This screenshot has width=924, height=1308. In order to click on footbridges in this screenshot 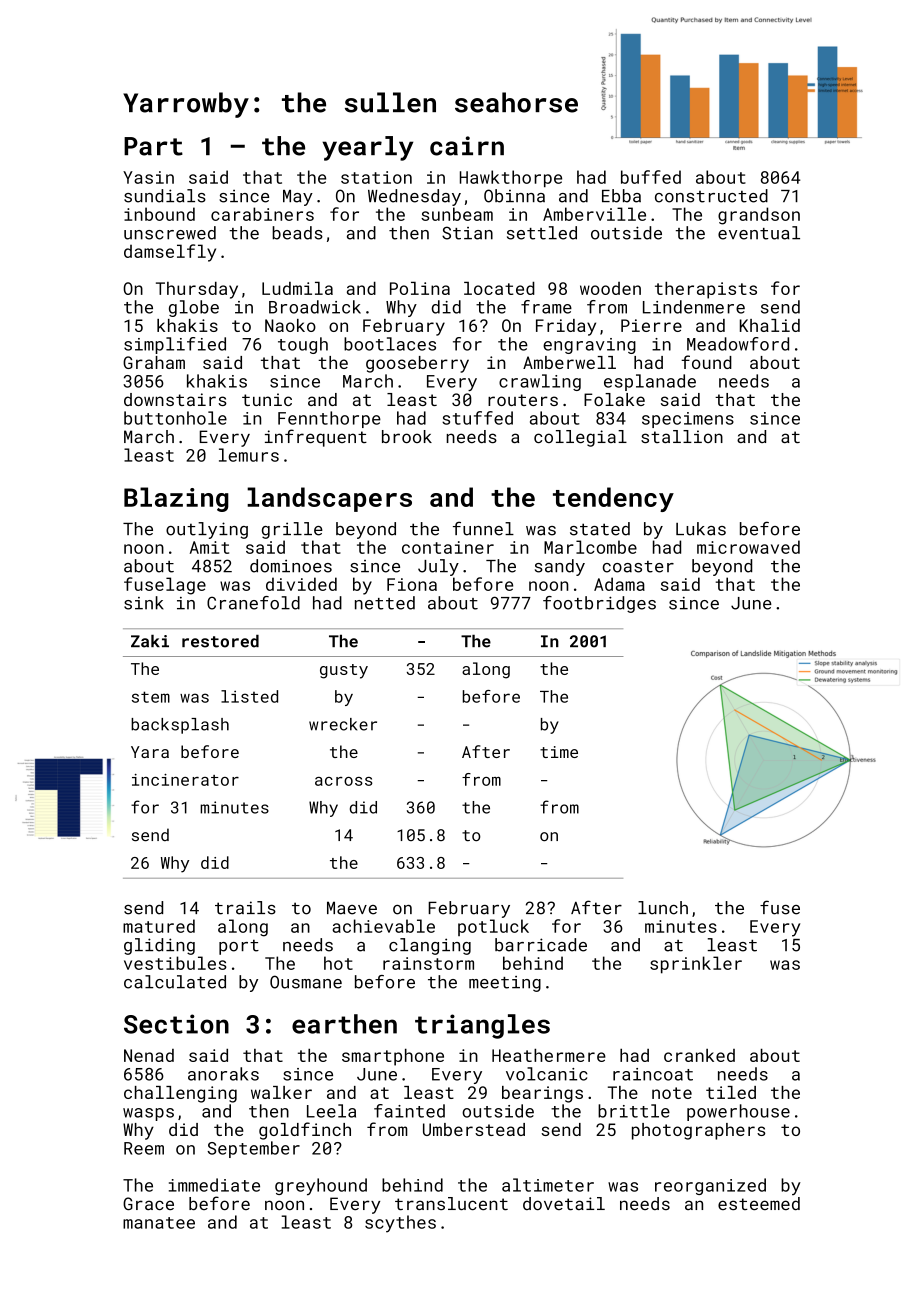, I will do `click(599, 604)`.
